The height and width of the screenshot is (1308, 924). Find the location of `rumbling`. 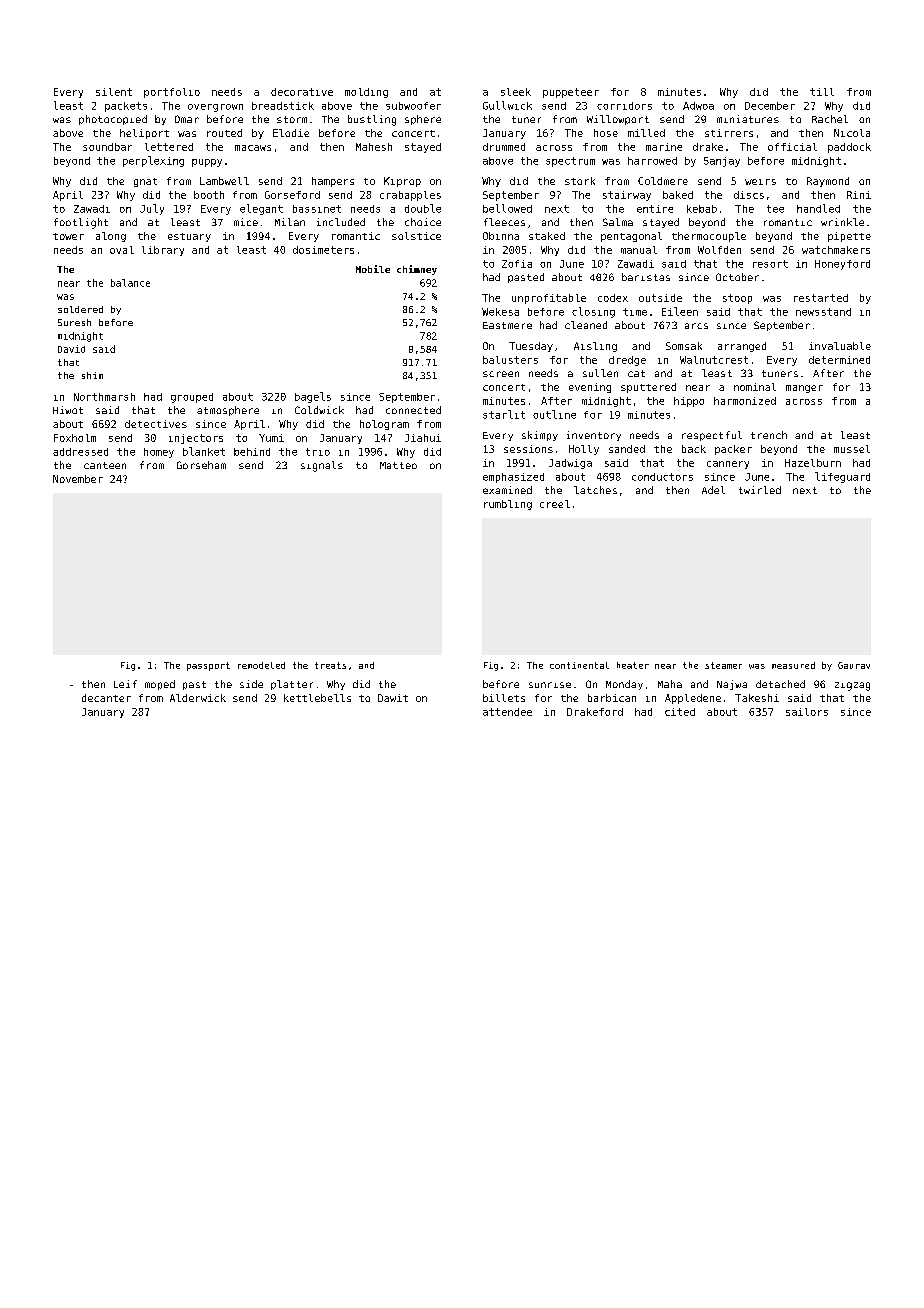

rumbling is located at coordinates (508, 505).
